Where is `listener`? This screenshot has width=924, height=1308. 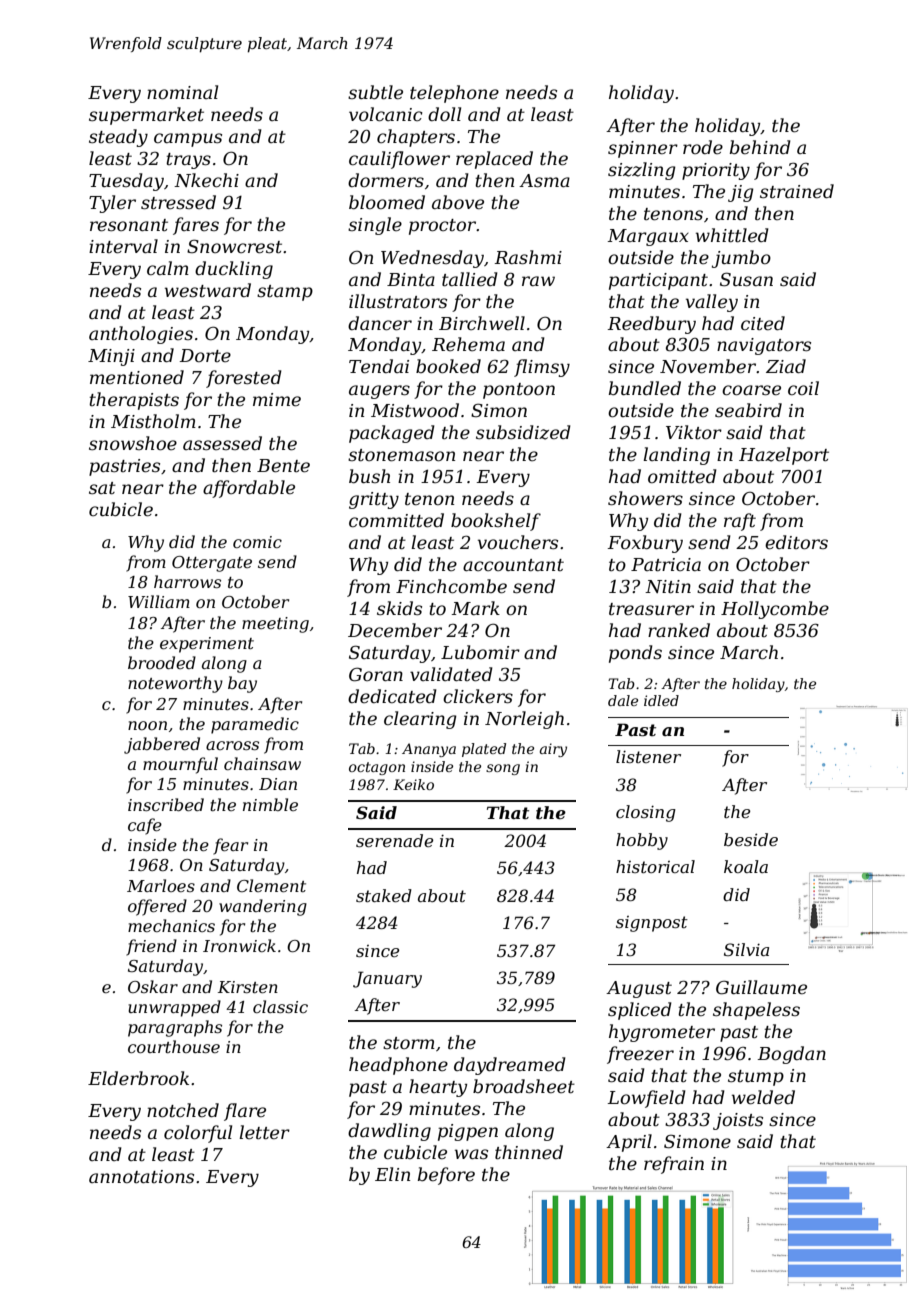
listener is located at coordinates (648, 756).
